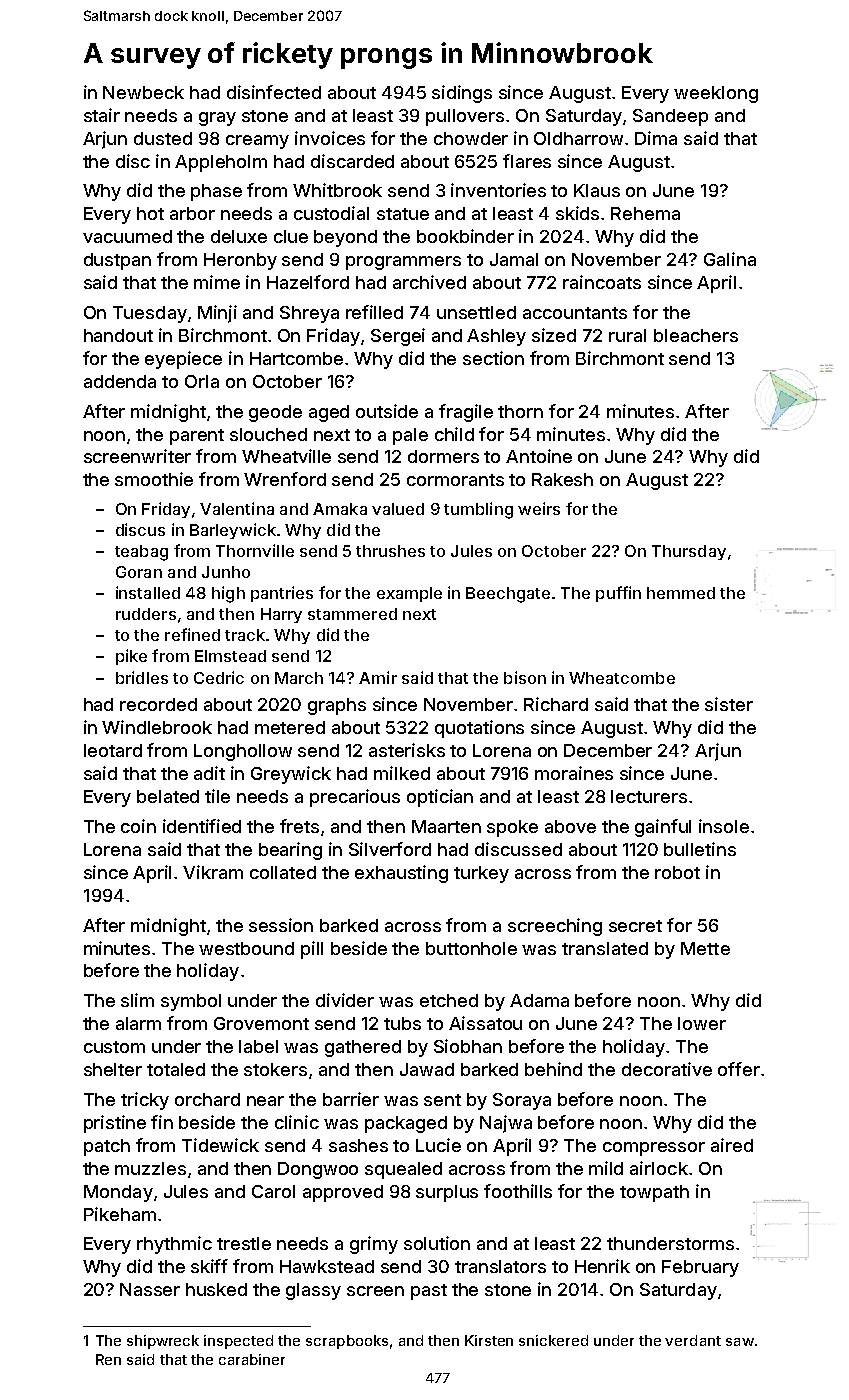 This screenshot has height=1400, width=849. Describe the element at coordinates (257, 142) in the screenshot. I see `creamy` at that location.
